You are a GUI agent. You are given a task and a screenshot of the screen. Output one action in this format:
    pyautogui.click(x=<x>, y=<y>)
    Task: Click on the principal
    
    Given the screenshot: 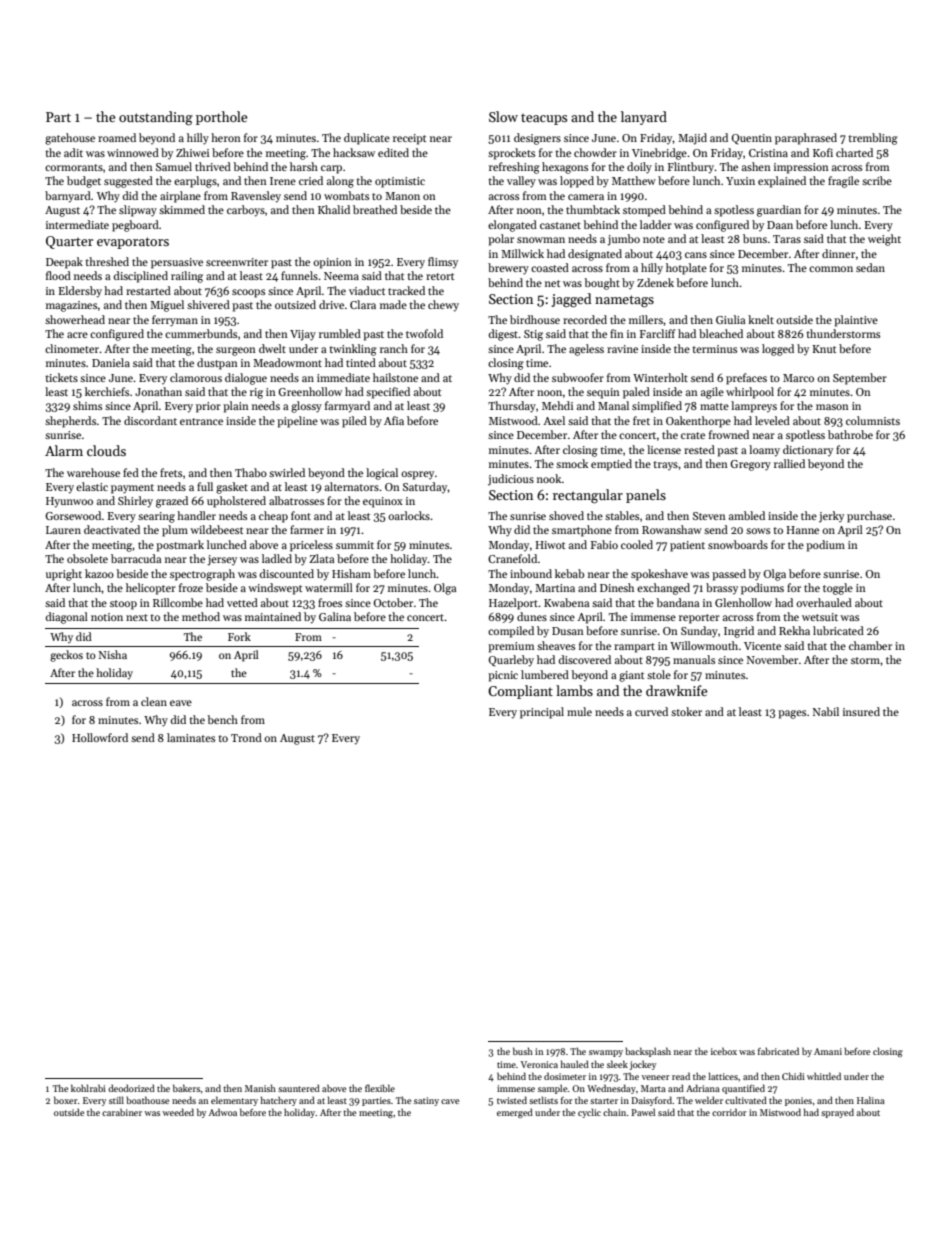 What is the action you would take?
    pyautogui.click(x=542, y=713)
